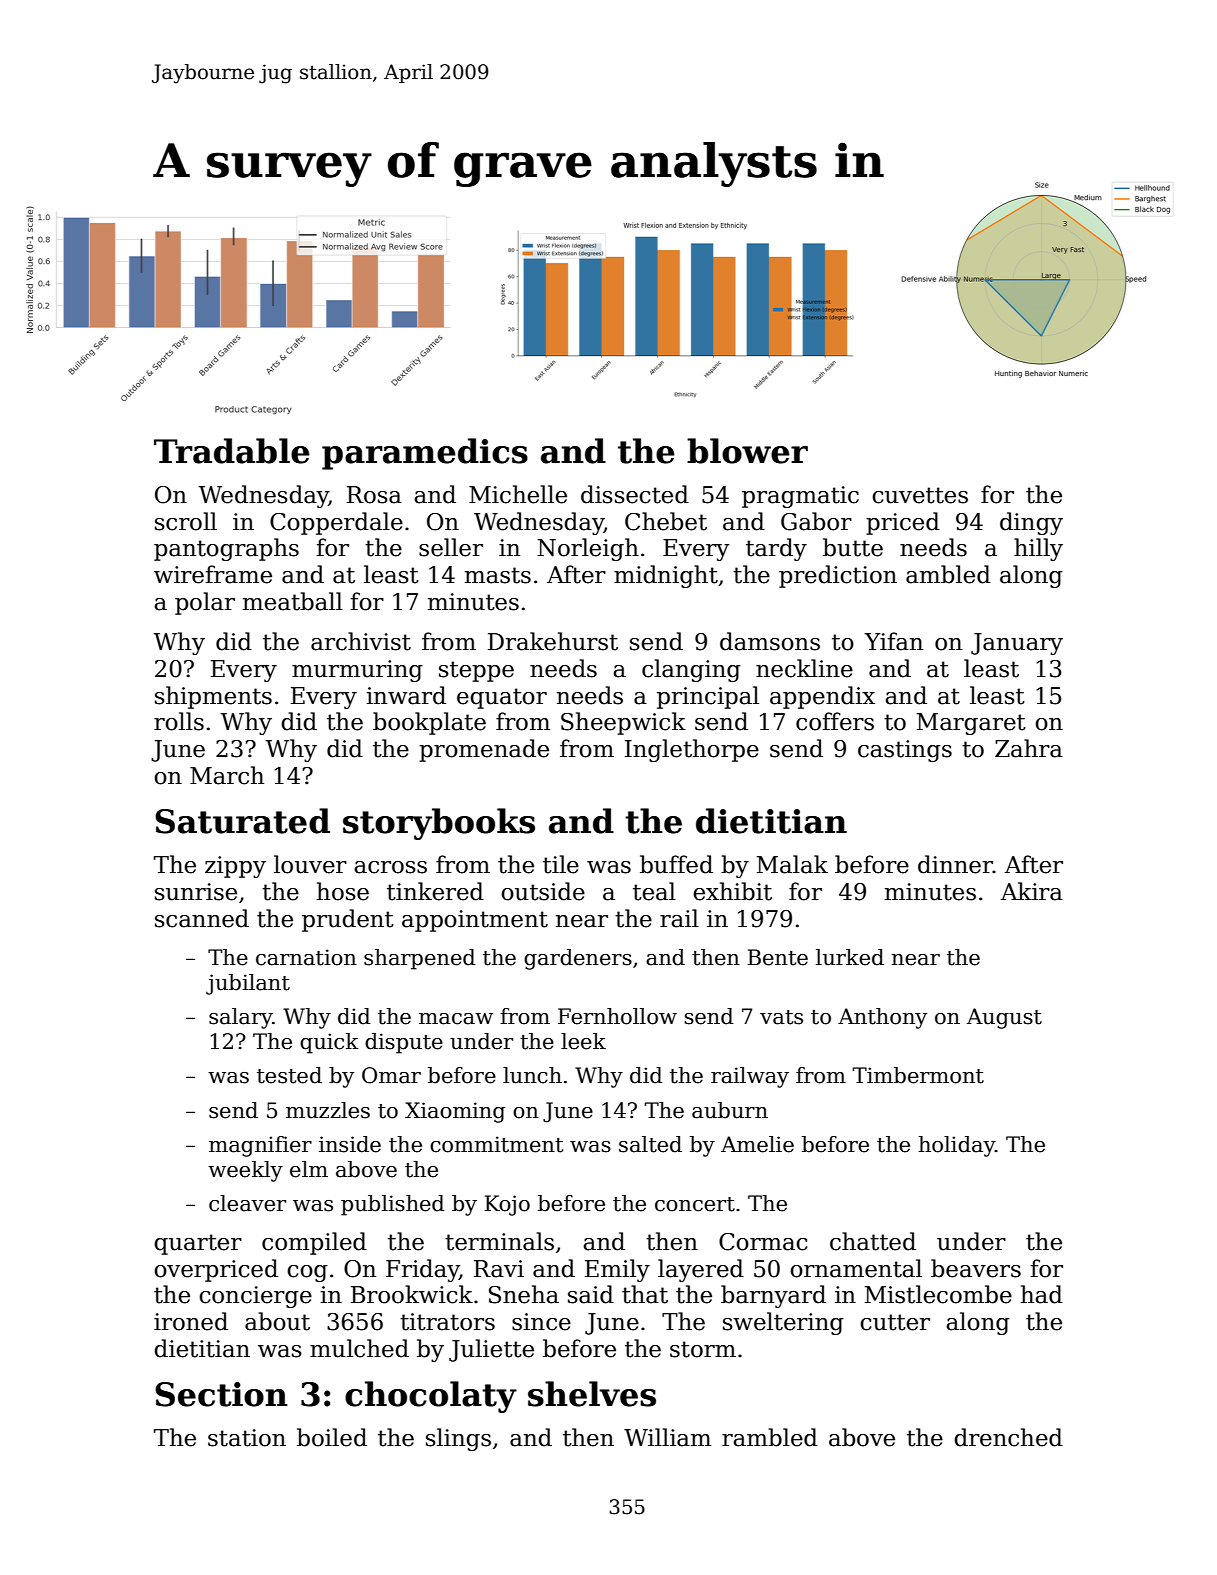  What do you see at coordinates (920, 495) in the page?
I see `cuvettes` at bounding box center [920, 495].
